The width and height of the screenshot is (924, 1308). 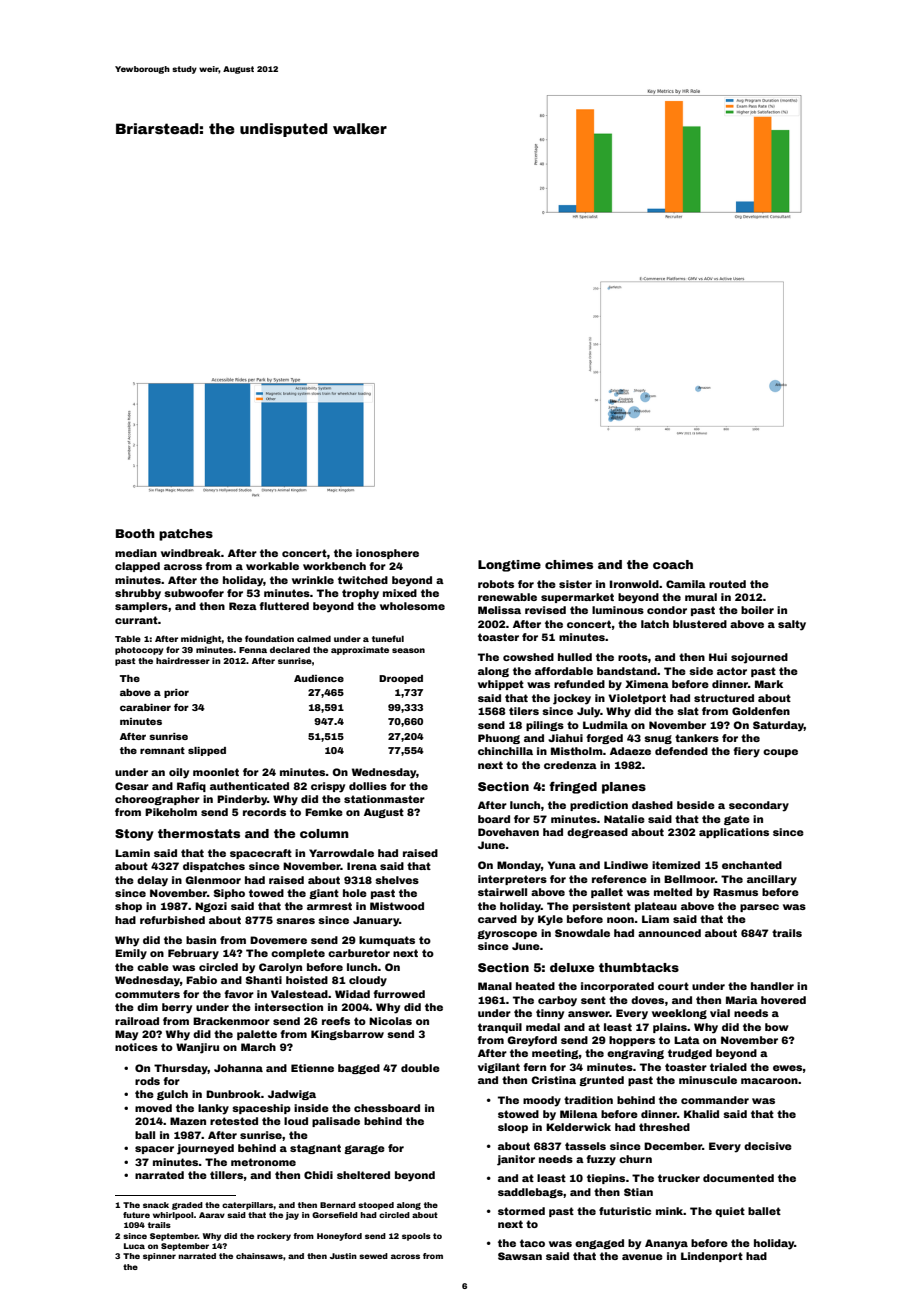 I want to click on refurbished, so click(x=172, y=920).
